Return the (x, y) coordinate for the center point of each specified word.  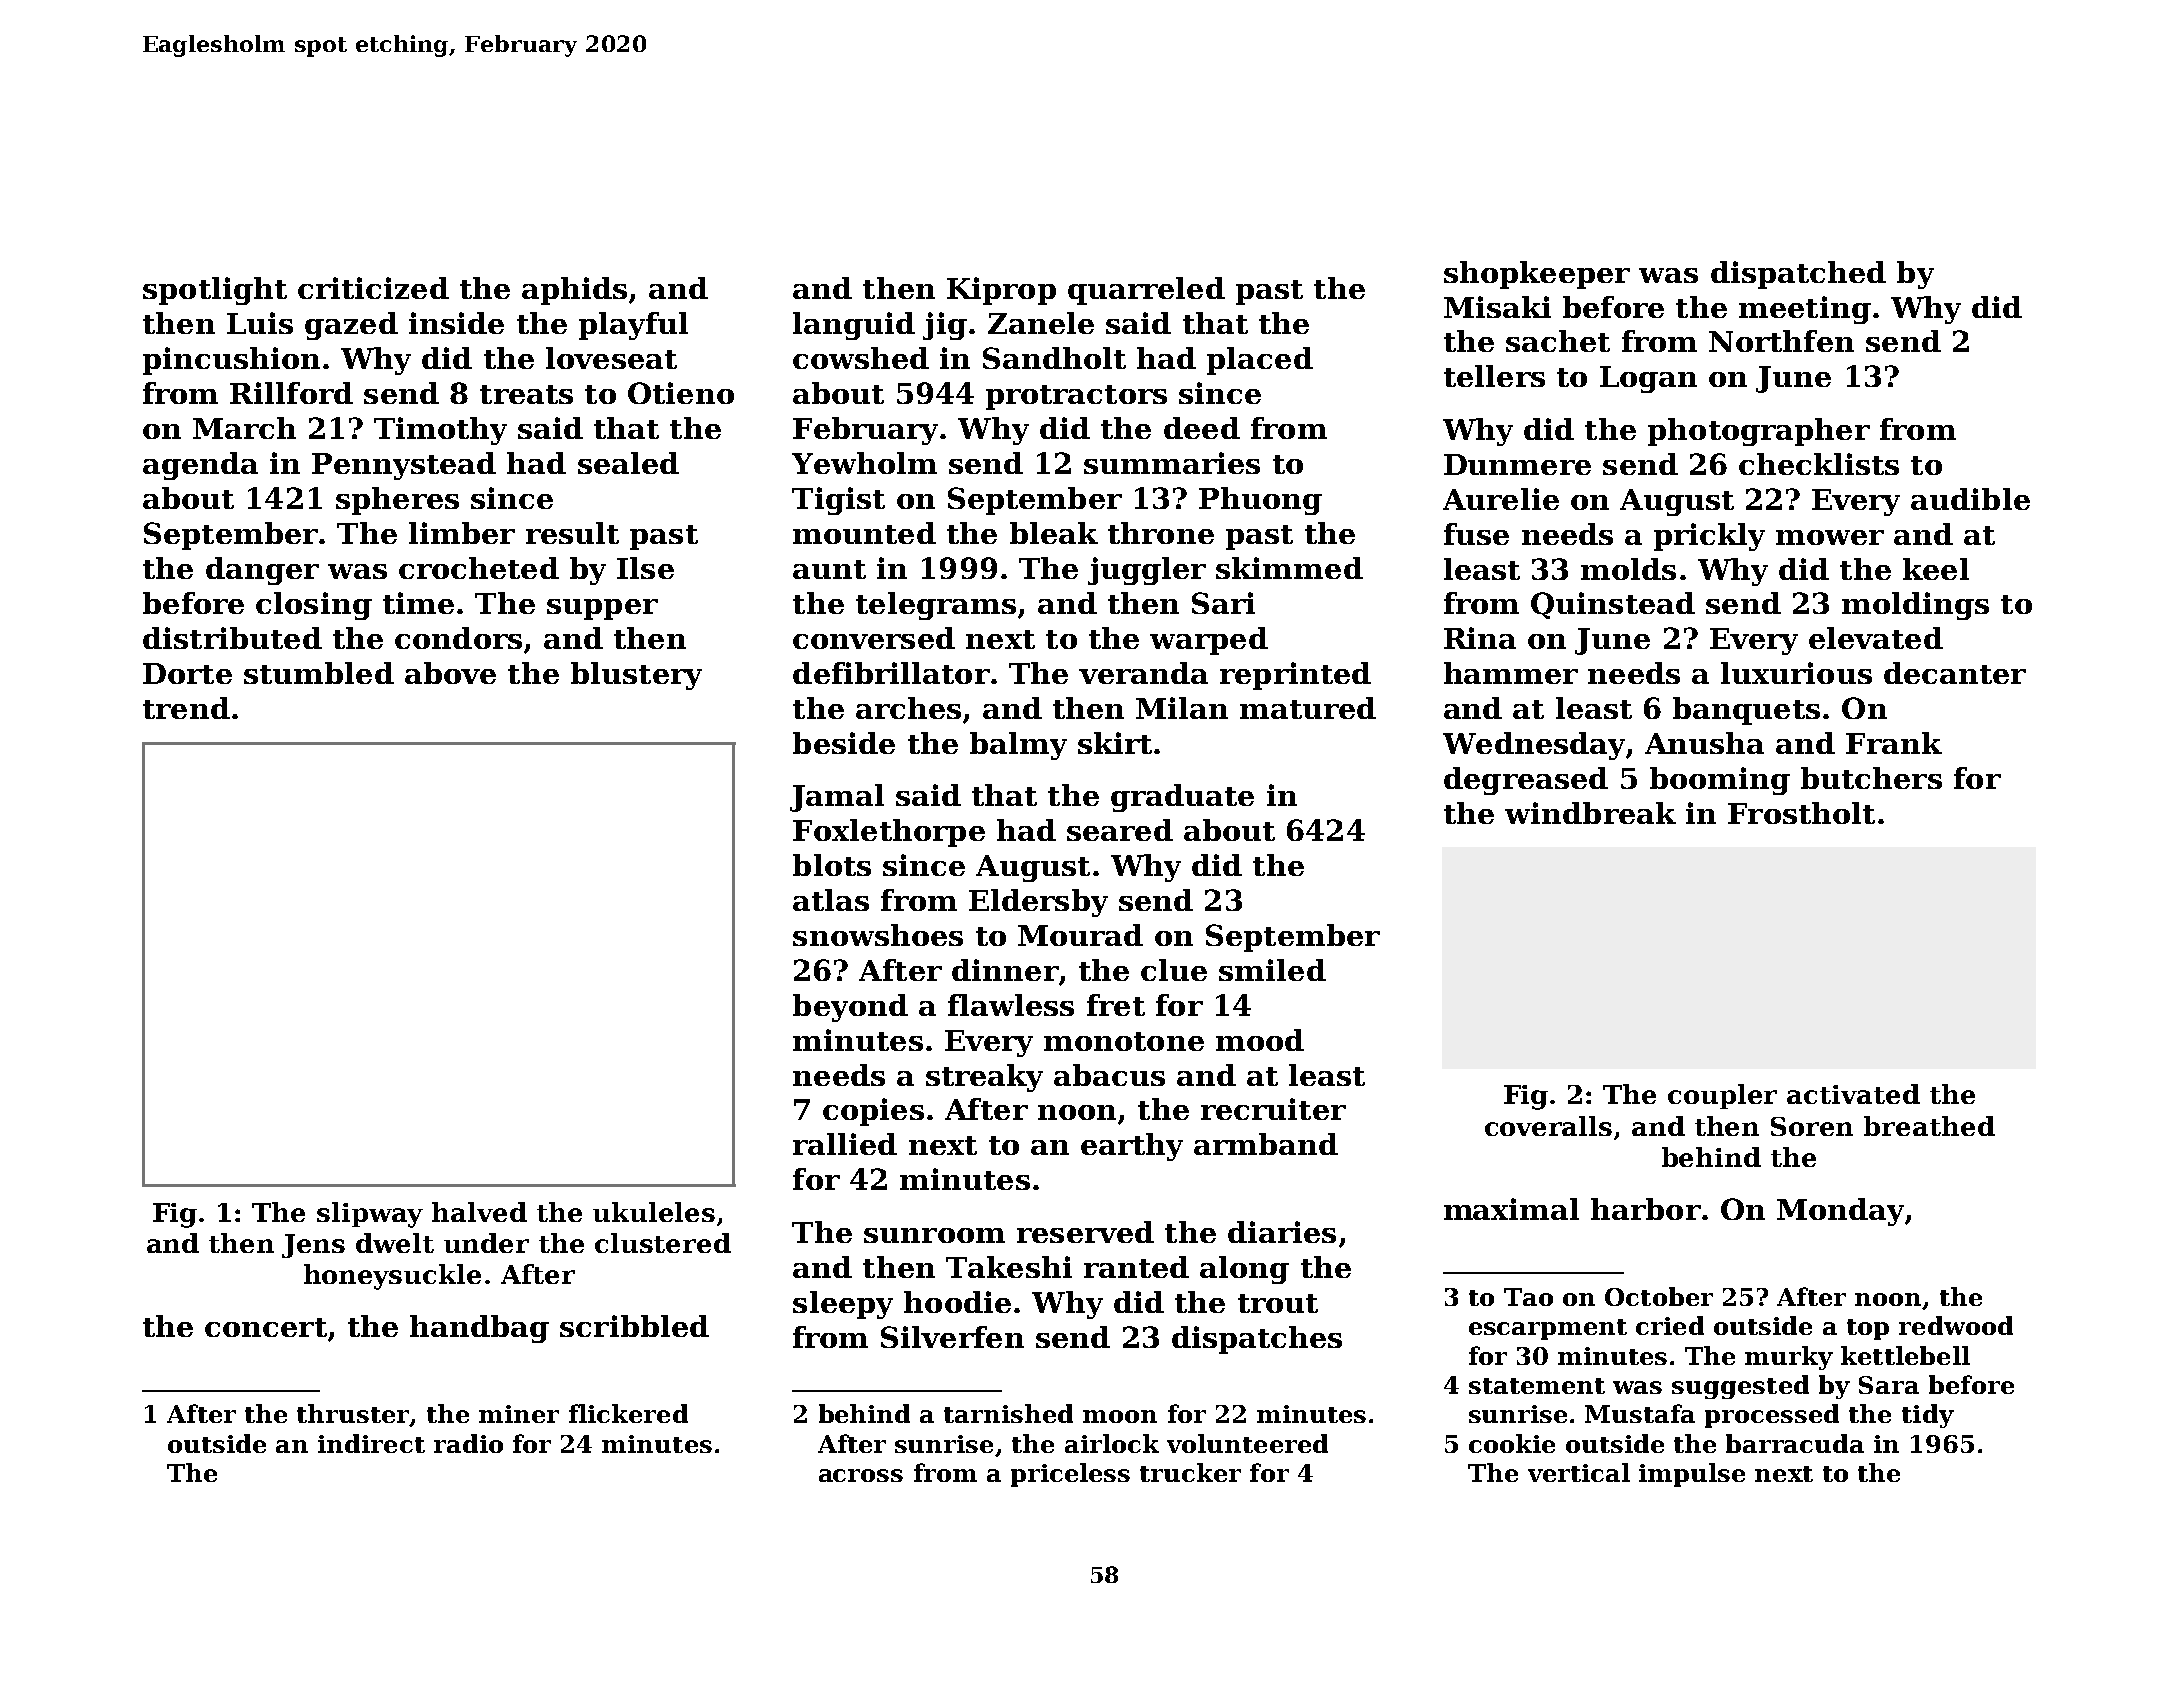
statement (1537, 1386)
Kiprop (1001, 291)
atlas (831, 900)
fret (1116, 1005)
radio (468, 1443)
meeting (1805, 310)
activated (1853, 1094)
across (861, 1475)
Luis (260, 323)
